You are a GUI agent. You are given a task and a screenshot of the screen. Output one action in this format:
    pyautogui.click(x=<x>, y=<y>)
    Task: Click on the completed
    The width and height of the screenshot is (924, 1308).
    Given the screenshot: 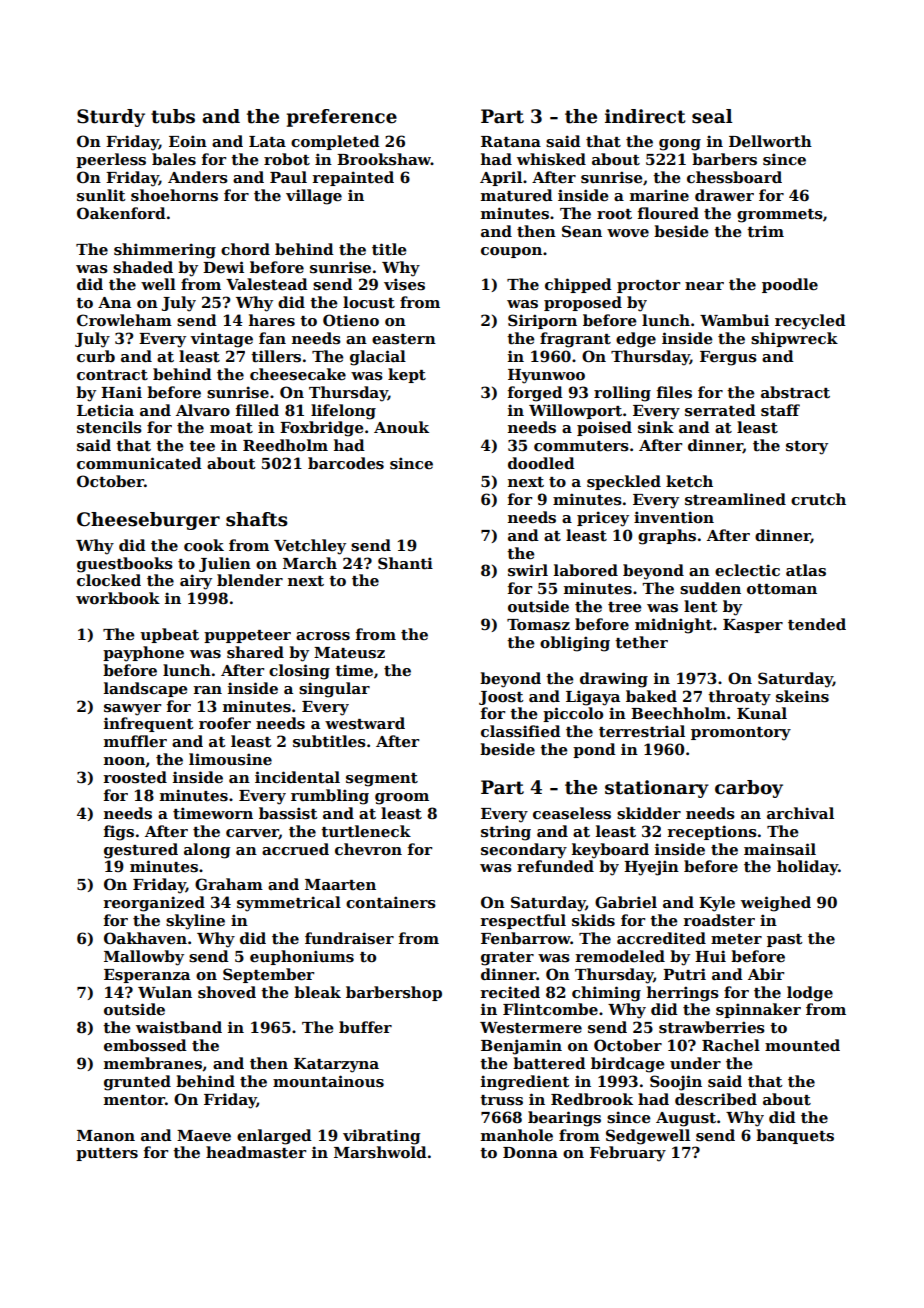 What is the action you would take?
    pyautogui.click(x=335, y=142)
